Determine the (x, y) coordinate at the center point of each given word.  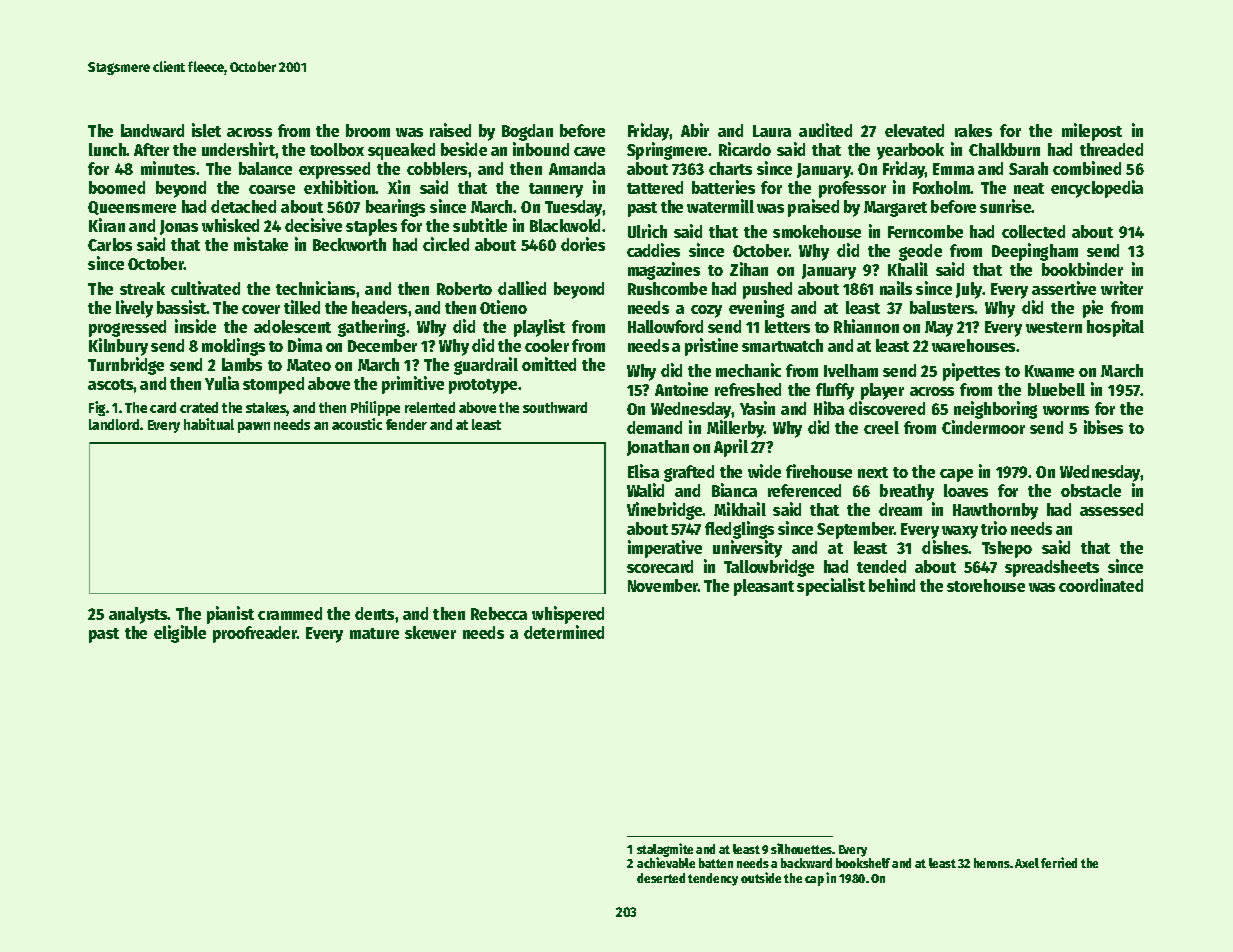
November (663, 585)
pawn (254, 427)
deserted (661, 878)
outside (761, 877)
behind (892, 585)
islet (206, 130)
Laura (772, 131)
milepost (1092, 132)
